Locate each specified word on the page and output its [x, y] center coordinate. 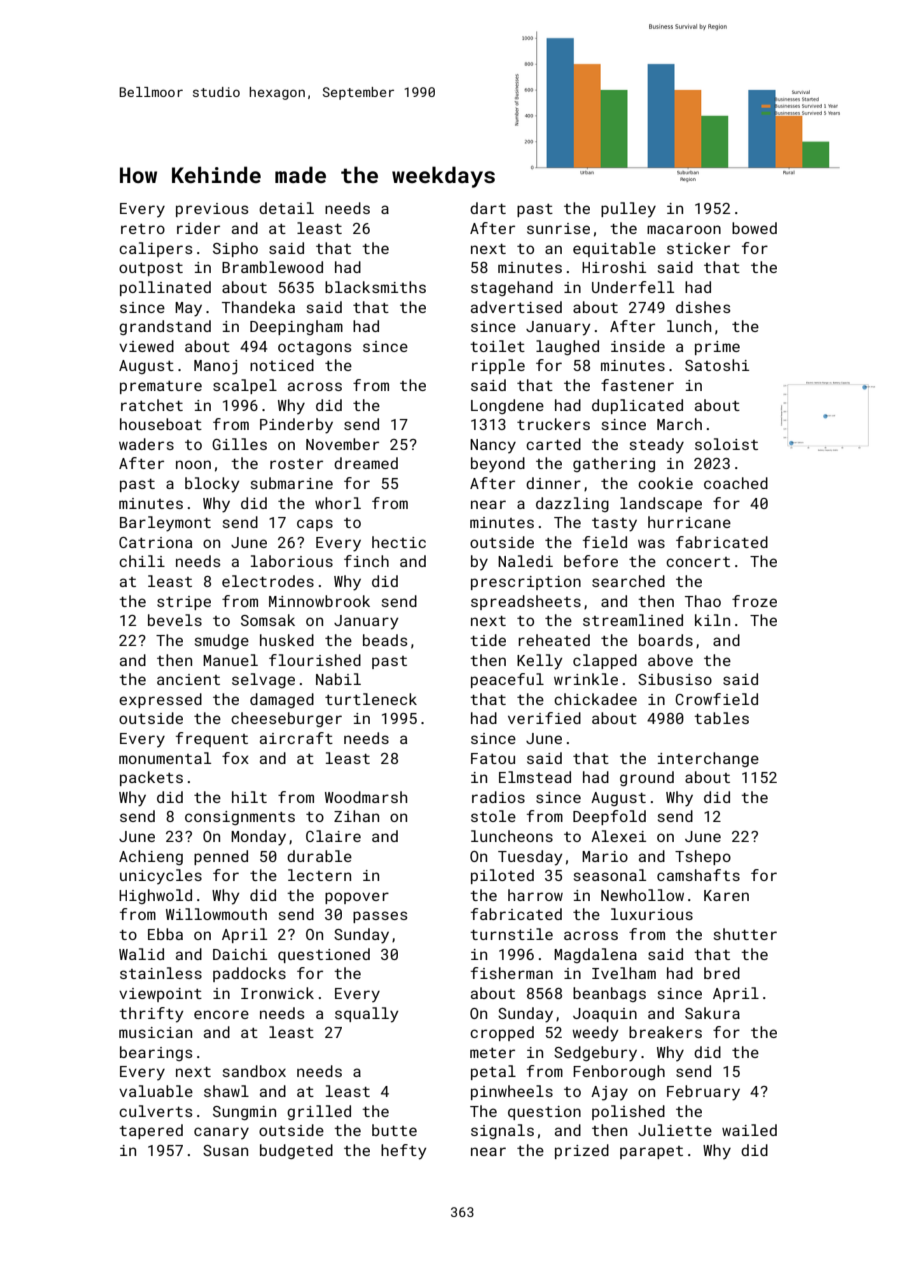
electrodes [268, 581]
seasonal [610, 875]
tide [488, 640]
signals [502, 1131]
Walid [141, 954]
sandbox [254, 1071]
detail [286, 208]
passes [380, 917]
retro [143, 229]
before [591, 561]
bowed [754, 228]
